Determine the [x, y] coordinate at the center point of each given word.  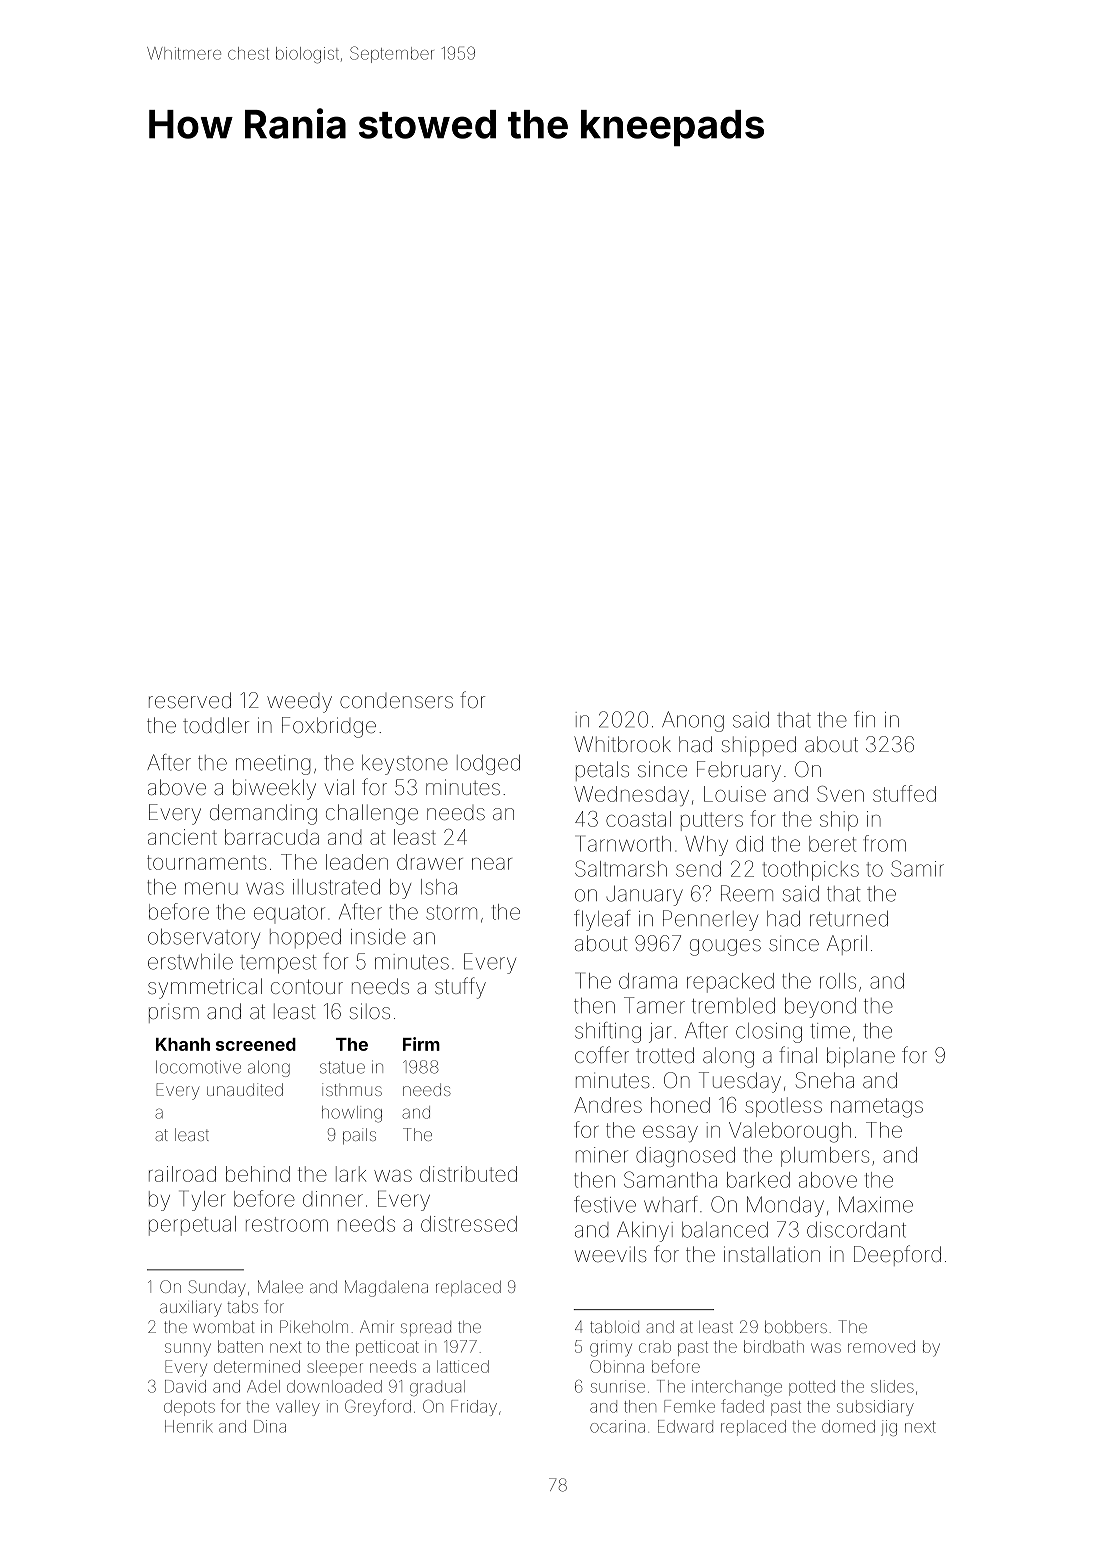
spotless [783, 1107]
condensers [396, 700]
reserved [190, 700]
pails [359, 1136]
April [847, 945]
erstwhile [190, 962]
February [739, 771]
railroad [182, 1174]
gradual [437, 1388]
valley [298, 1408]
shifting [608, 1032]
